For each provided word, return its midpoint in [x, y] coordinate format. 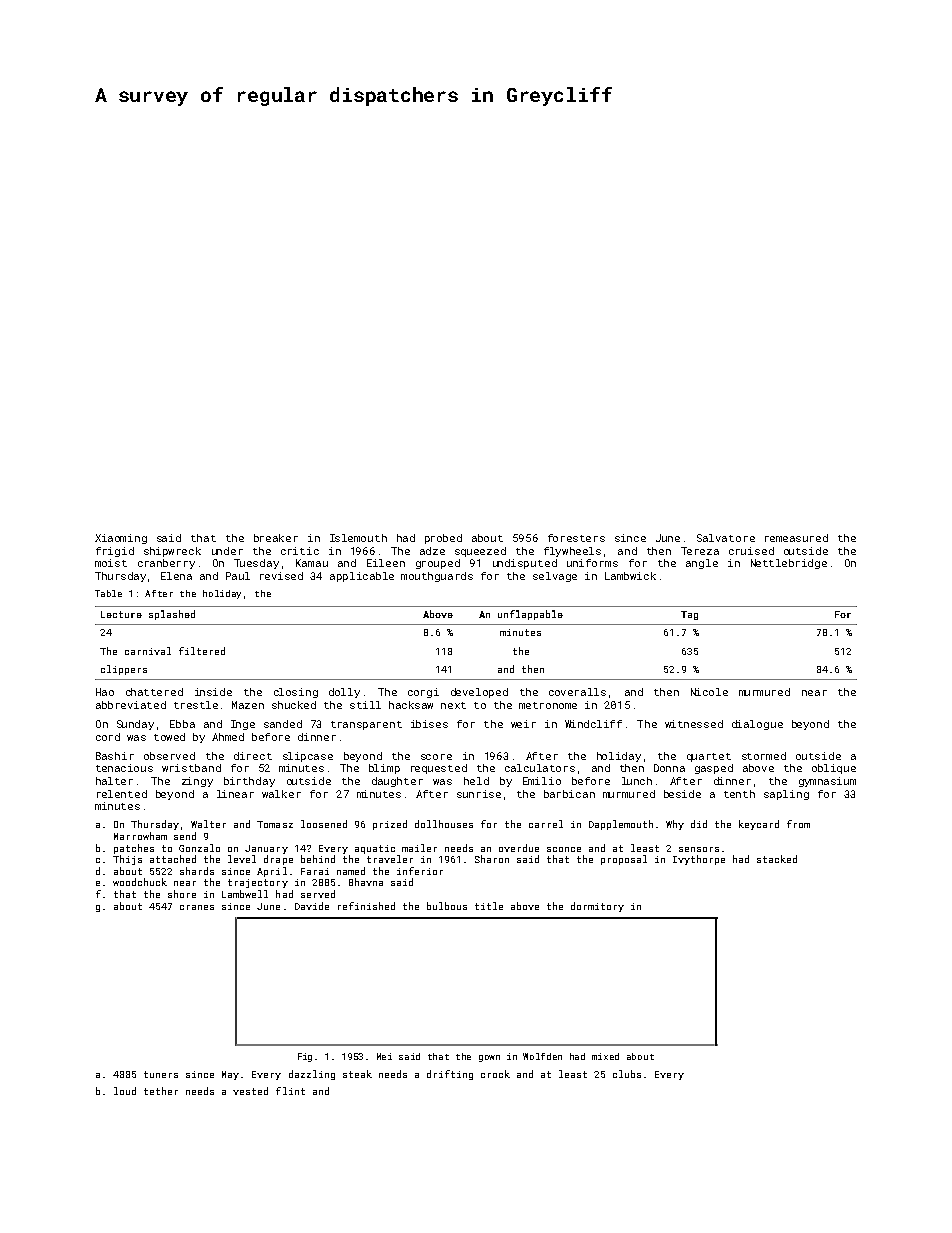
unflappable [530, 615]
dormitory [597, 907]
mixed [605, 1056]
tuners [161, 1074]
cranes [197, 907]
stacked [777, 859]
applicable [362, 577]
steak [357, 1074]
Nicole [709, 692]
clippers [124, 670]
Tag [689, 615]
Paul [238, 576]
